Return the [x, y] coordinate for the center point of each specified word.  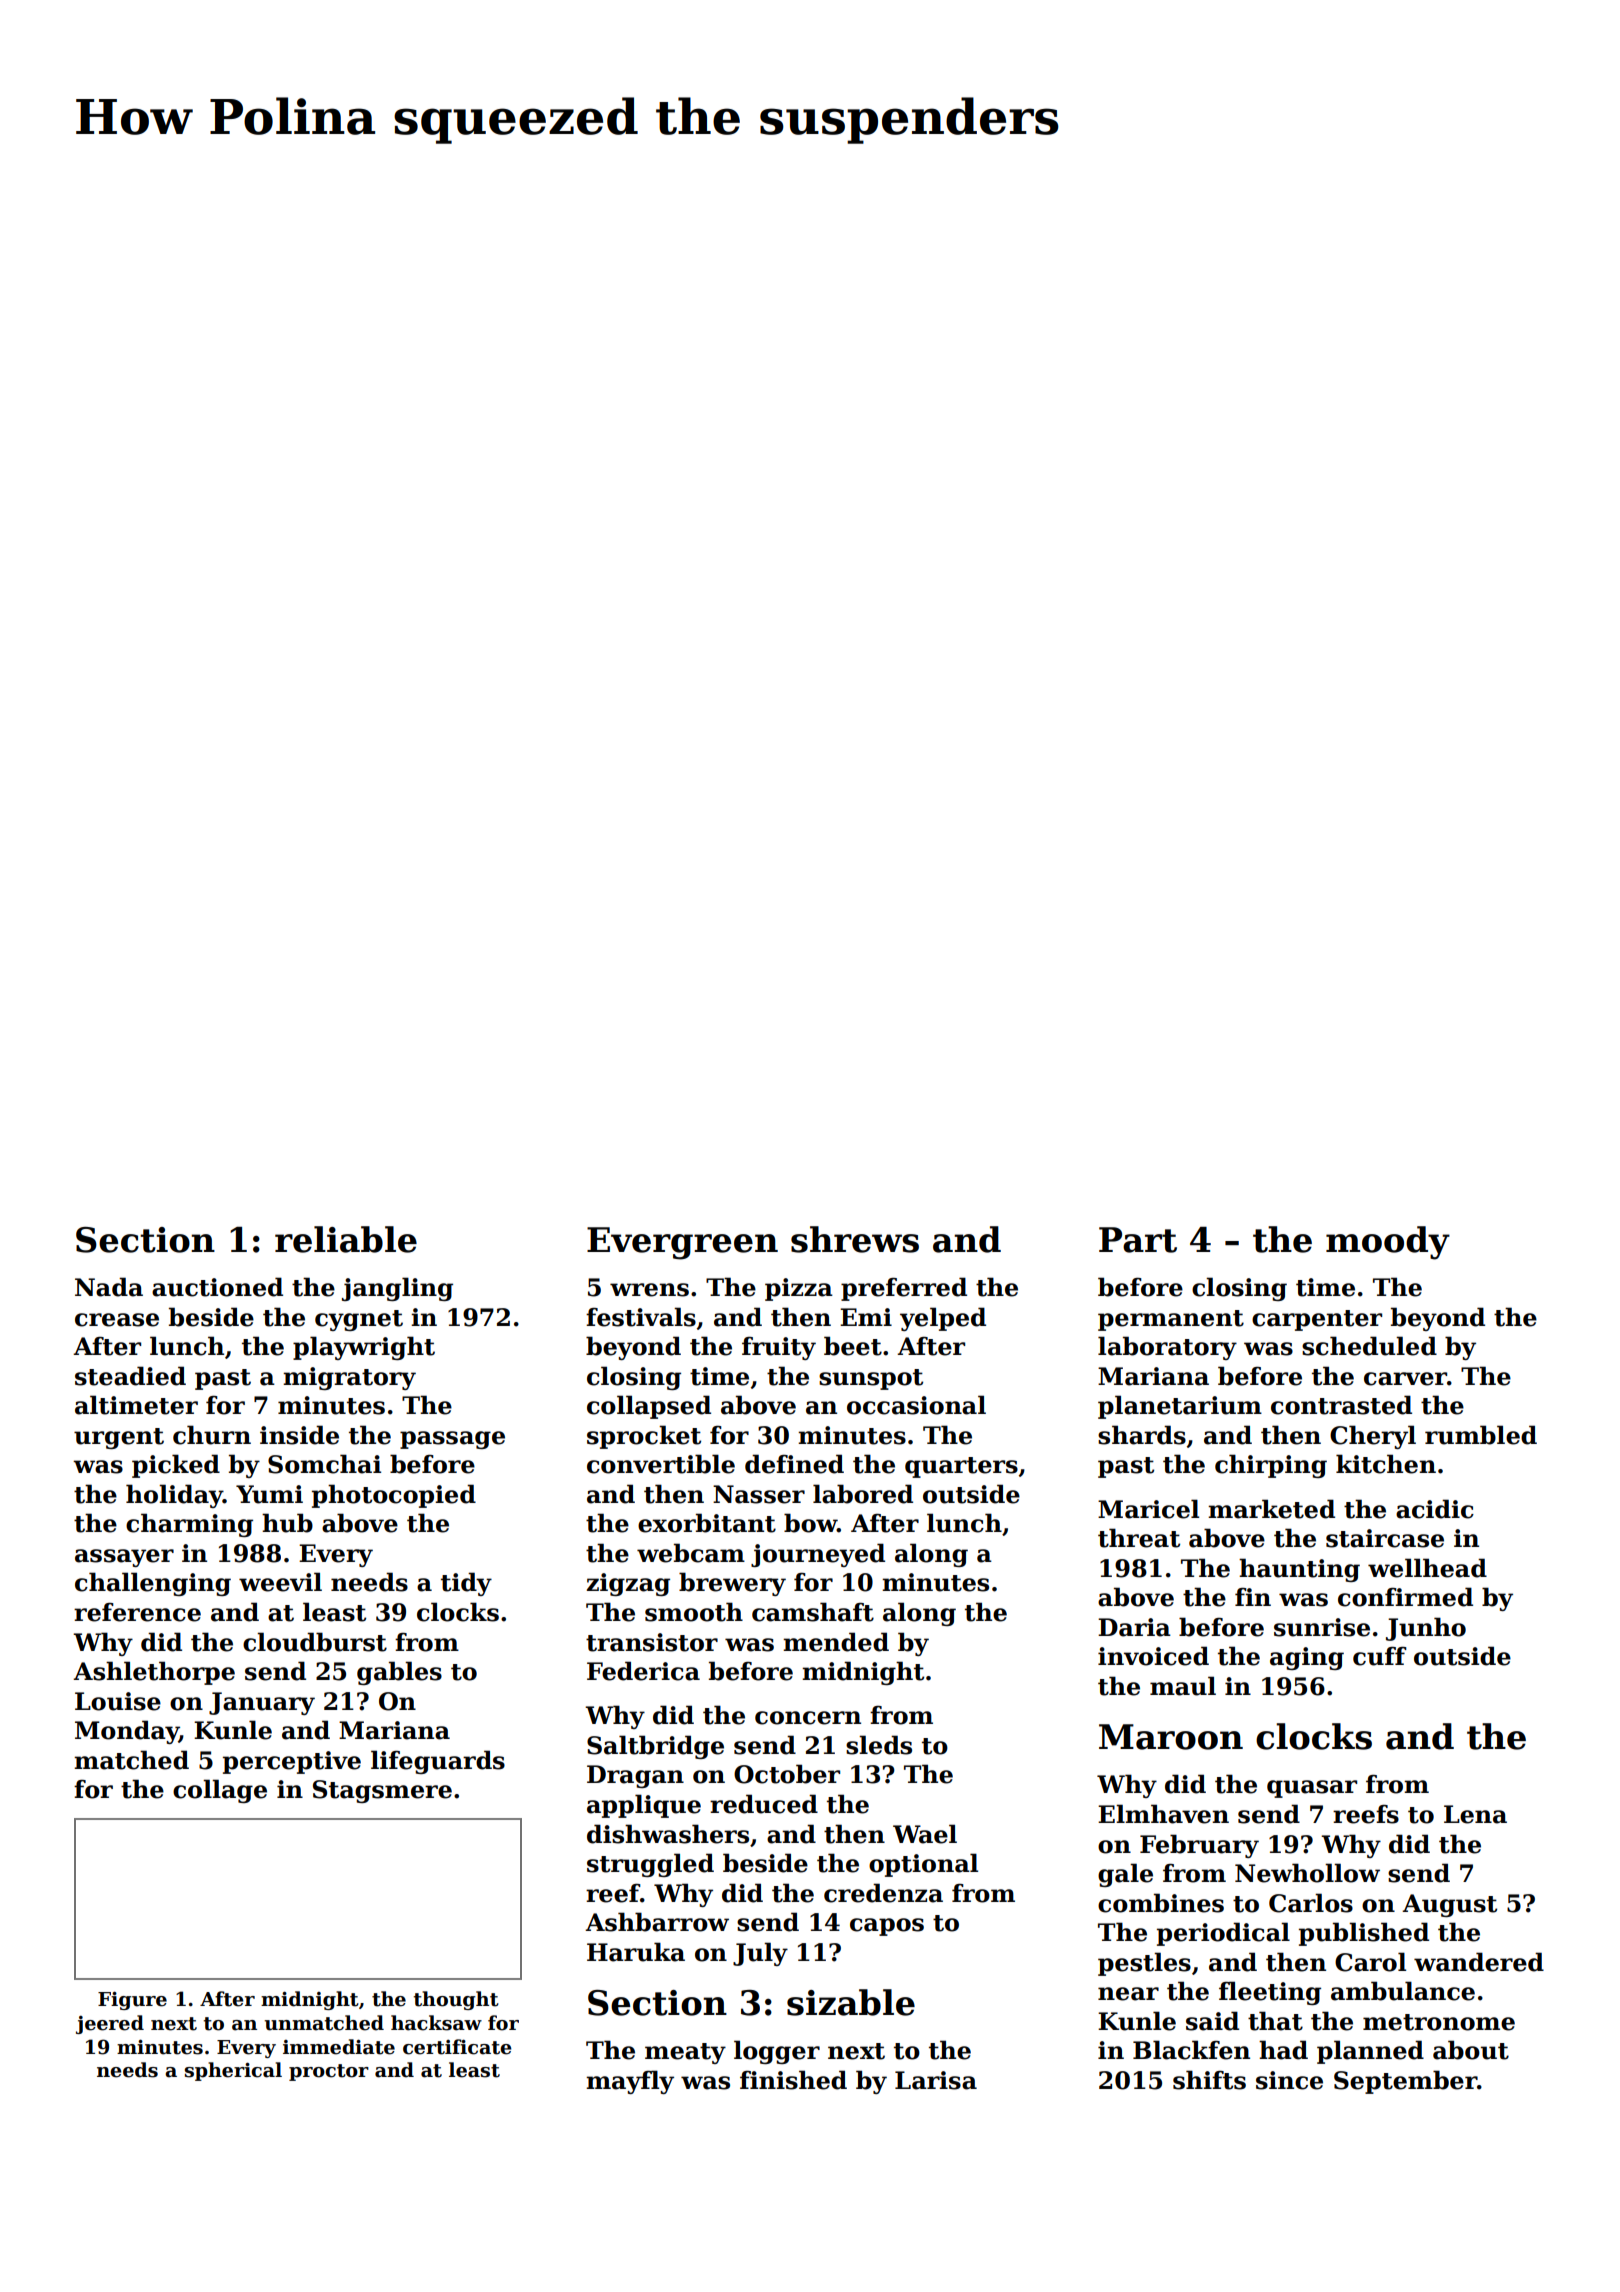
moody [1388, 1243]
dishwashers [668, 1834]
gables [399, 1673]
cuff [1380, 1656]
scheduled [1369, 1346]
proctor [329, 2072]
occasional [916, 1405]
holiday [174, 1496]
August [1449, 1905]
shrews [855, 1239]
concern [808, 1718]
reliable [346, 1239]
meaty [685, 2053]
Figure [132, 2000]
